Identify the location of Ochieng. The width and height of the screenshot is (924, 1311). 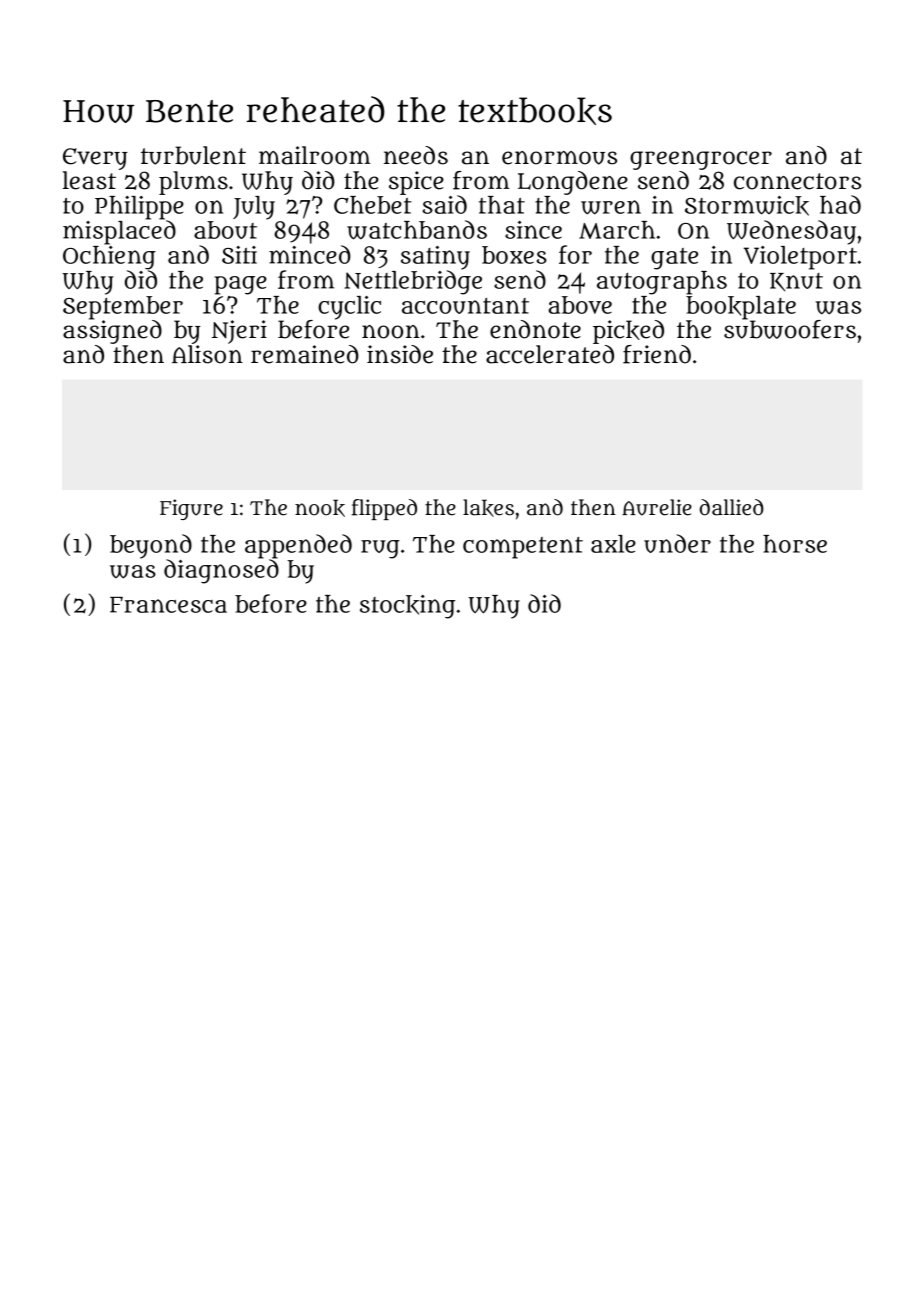
(109, 258).
